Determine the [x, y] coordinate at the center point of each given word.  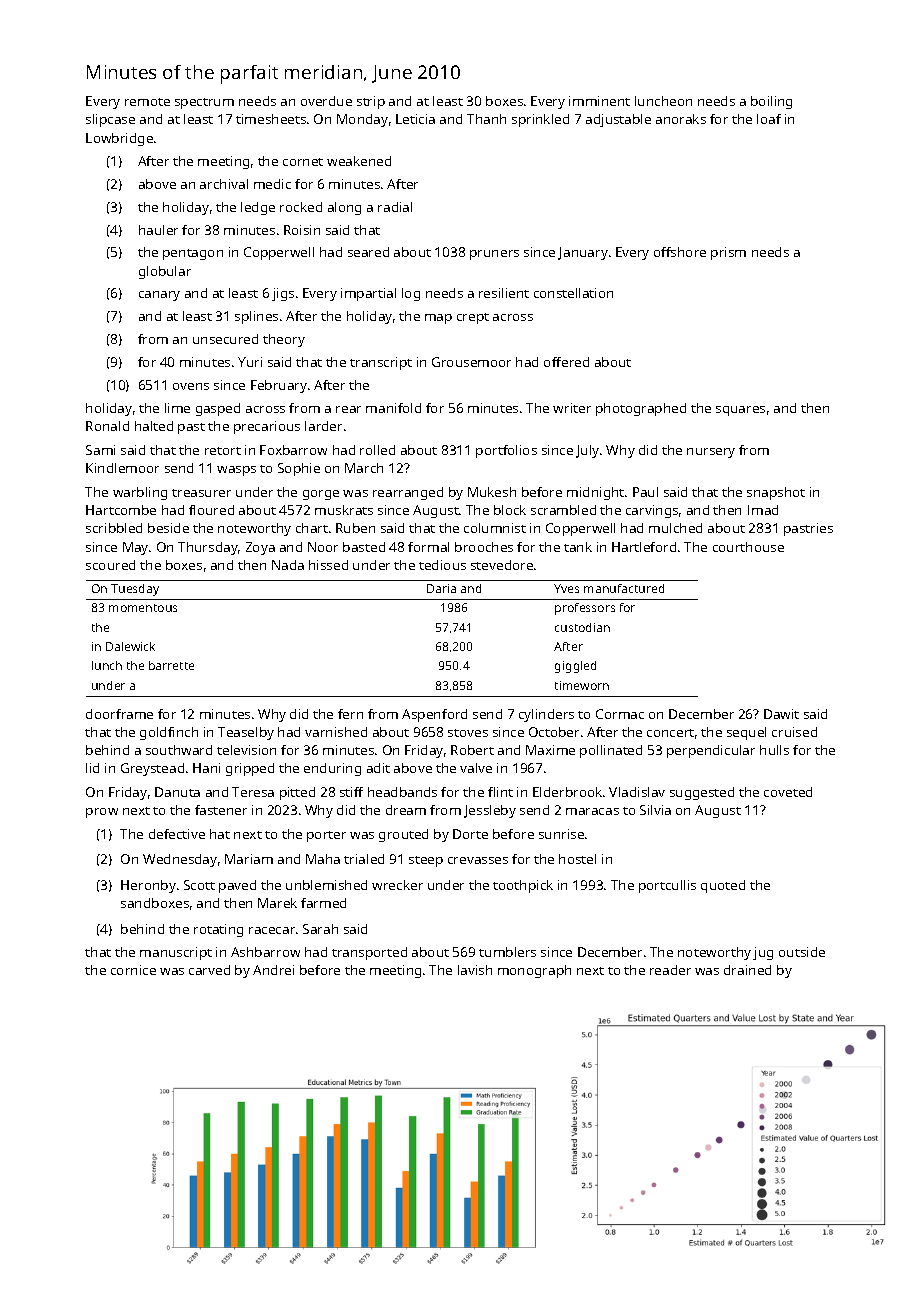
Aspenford [434, 715]
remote [147, 102]
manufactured [624, 588]
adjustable [618, 120]
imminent [599, 101]
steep [426, 861]
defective [177, 834]
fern [350, 714]
